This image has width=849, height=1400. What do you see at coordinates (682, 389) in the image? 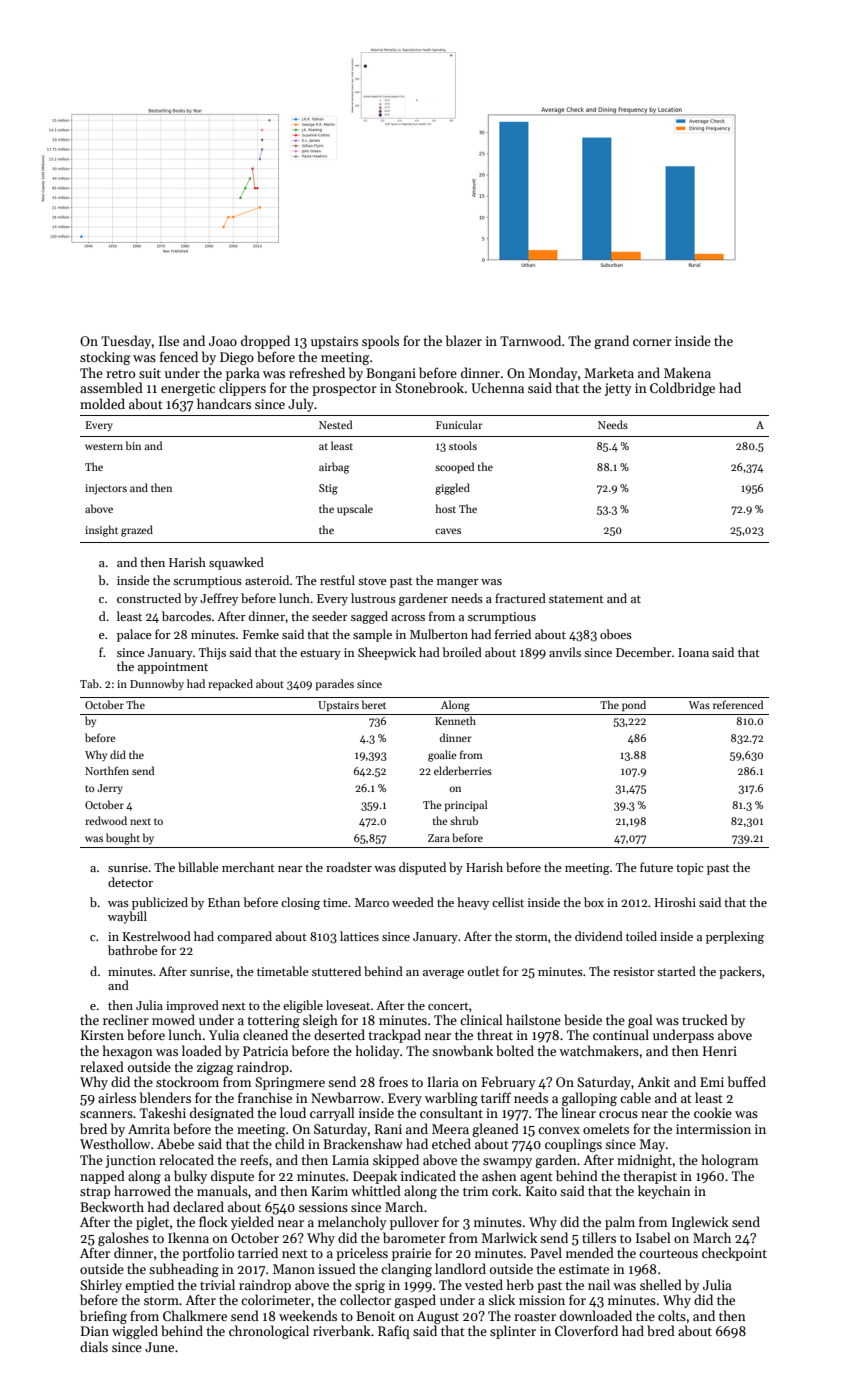
I see `Coldbridge` at bounding box center [682, 389].
